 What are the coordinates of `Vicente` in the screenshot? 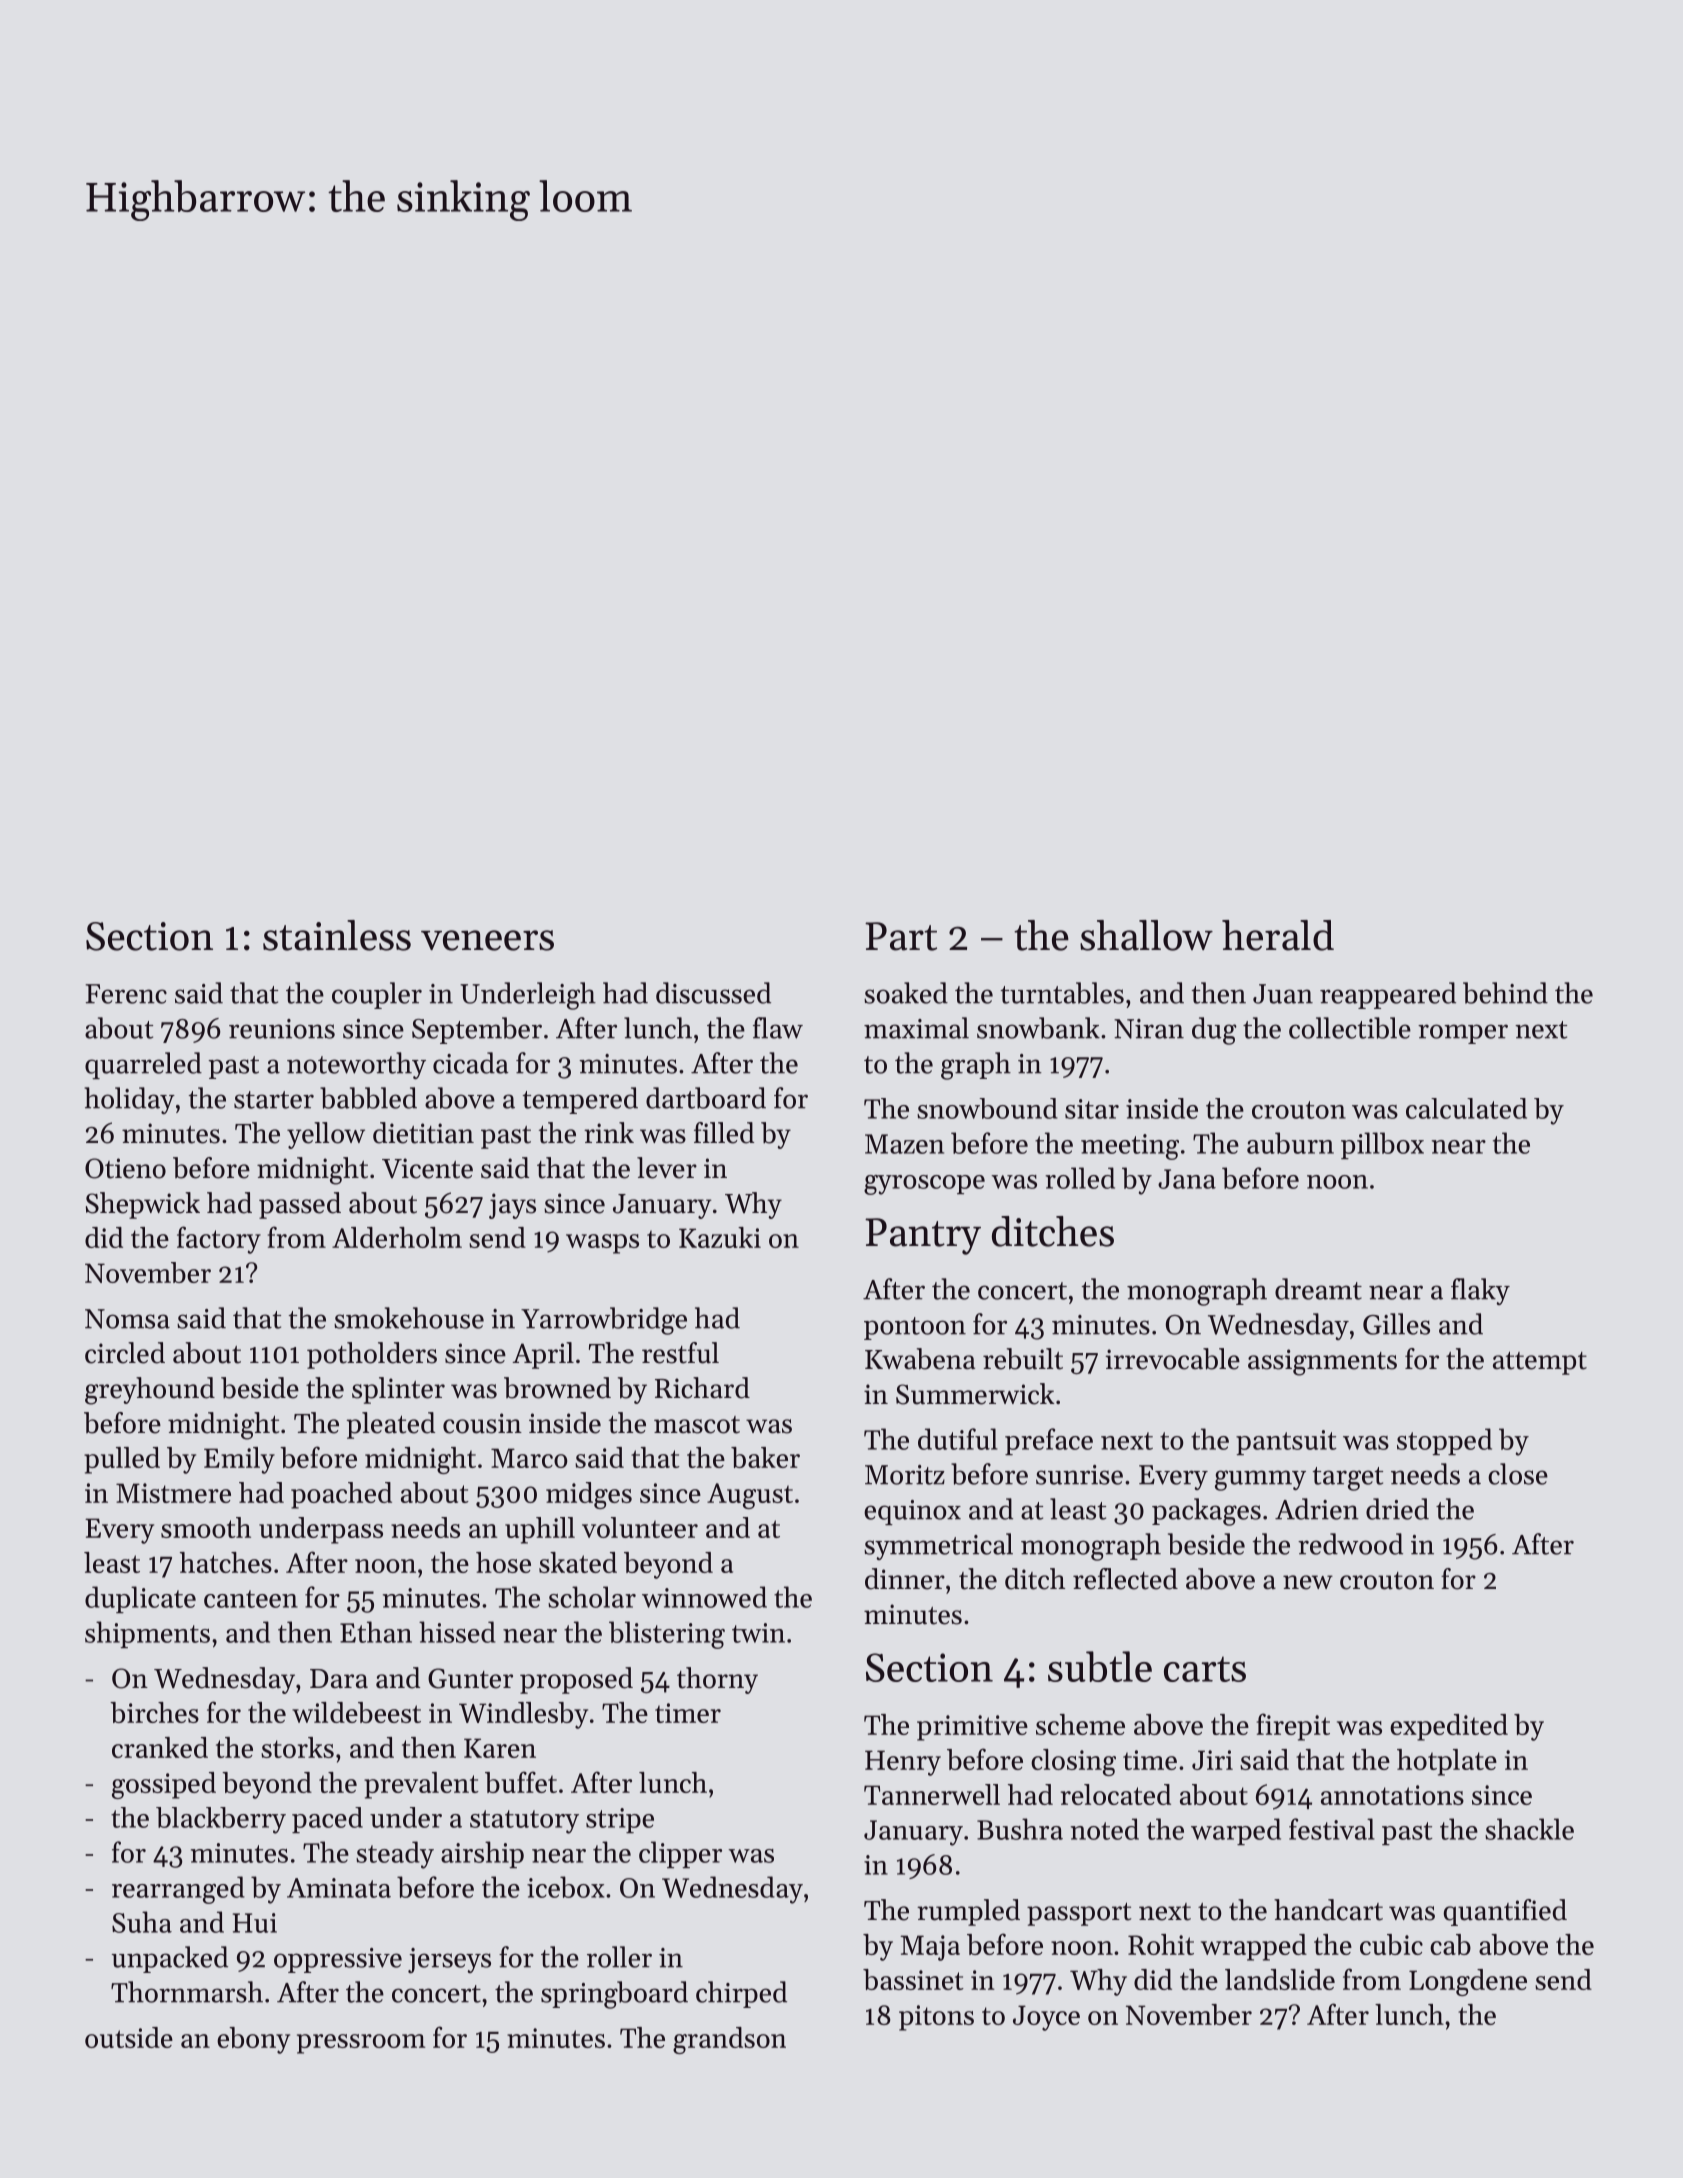 It's located at (427, 1168).
